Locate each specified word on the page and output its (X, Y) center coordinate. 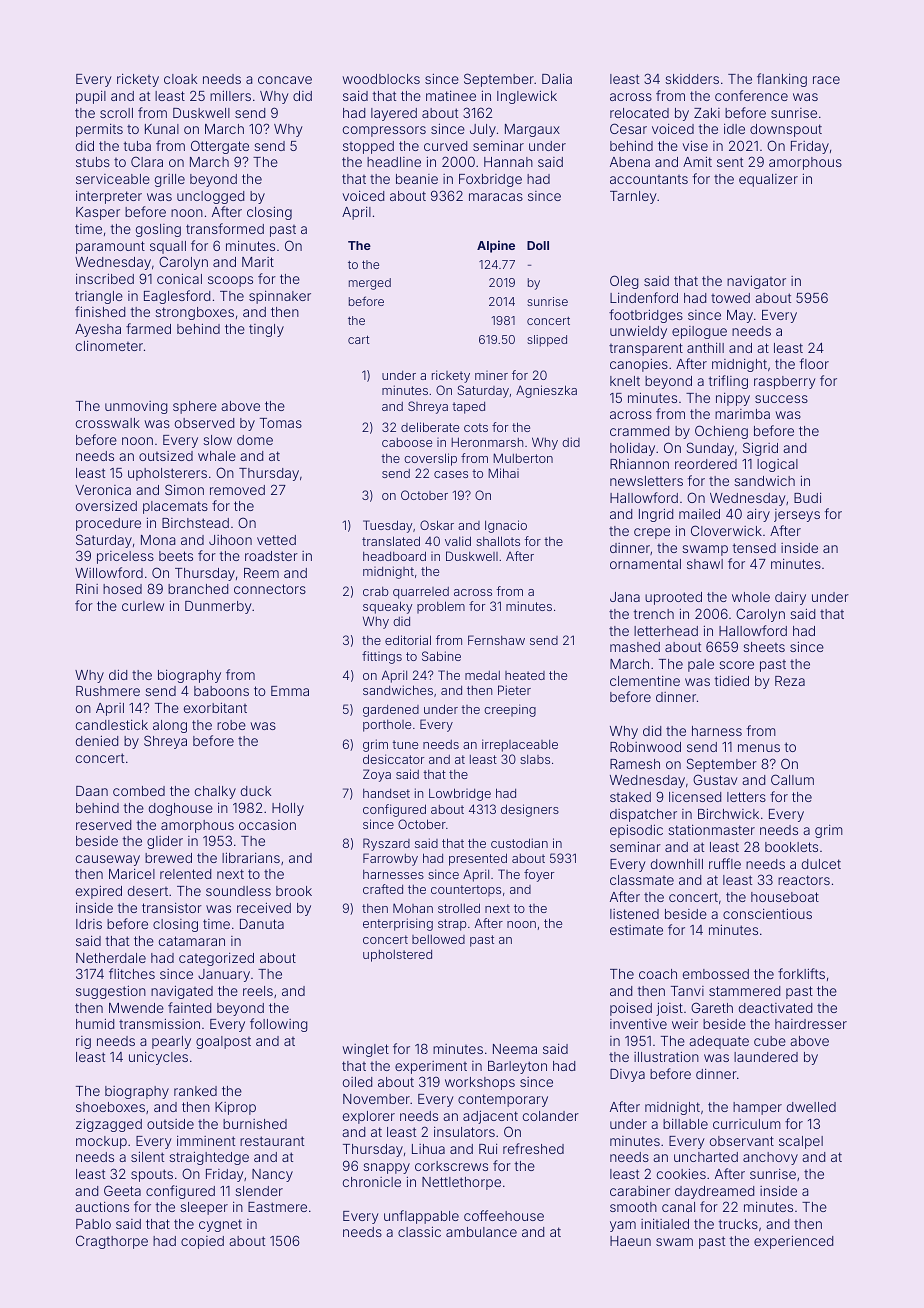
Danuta (262, 924)
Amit (697, 161)
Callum (792, 779)
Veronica (103, 490)
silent (147, 1156)
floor (814, 363)
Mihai (503, 473)
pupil (91, 97)
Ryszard (386, 844)
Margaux (532, 130)
